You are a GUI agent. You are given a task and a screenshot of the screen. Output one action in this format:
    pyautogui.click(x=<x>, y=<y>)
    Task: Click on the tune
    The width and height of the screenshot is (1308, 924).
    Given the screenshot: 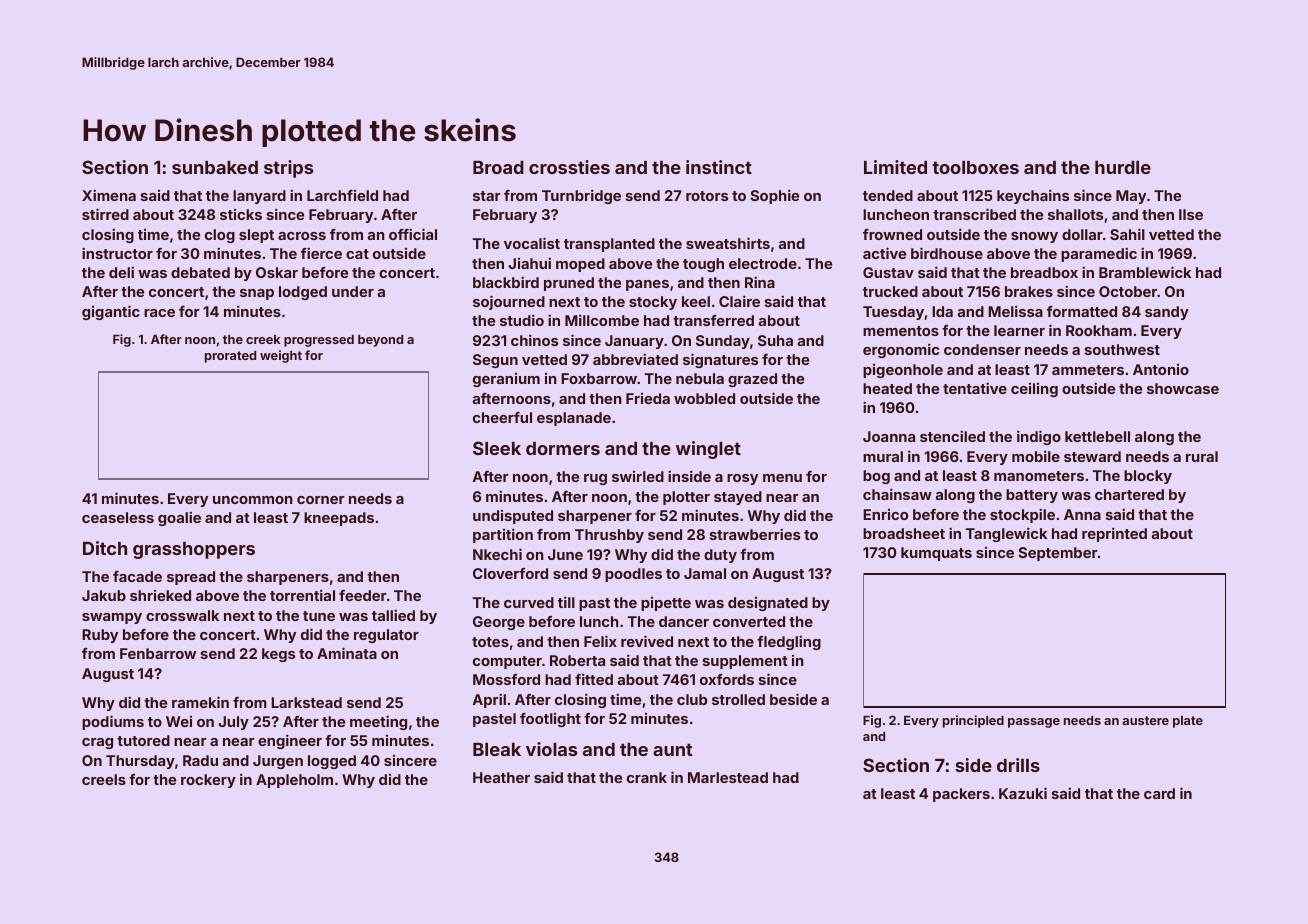 What is the action you would take?
    pyautogui.click(x=319, y=616)
